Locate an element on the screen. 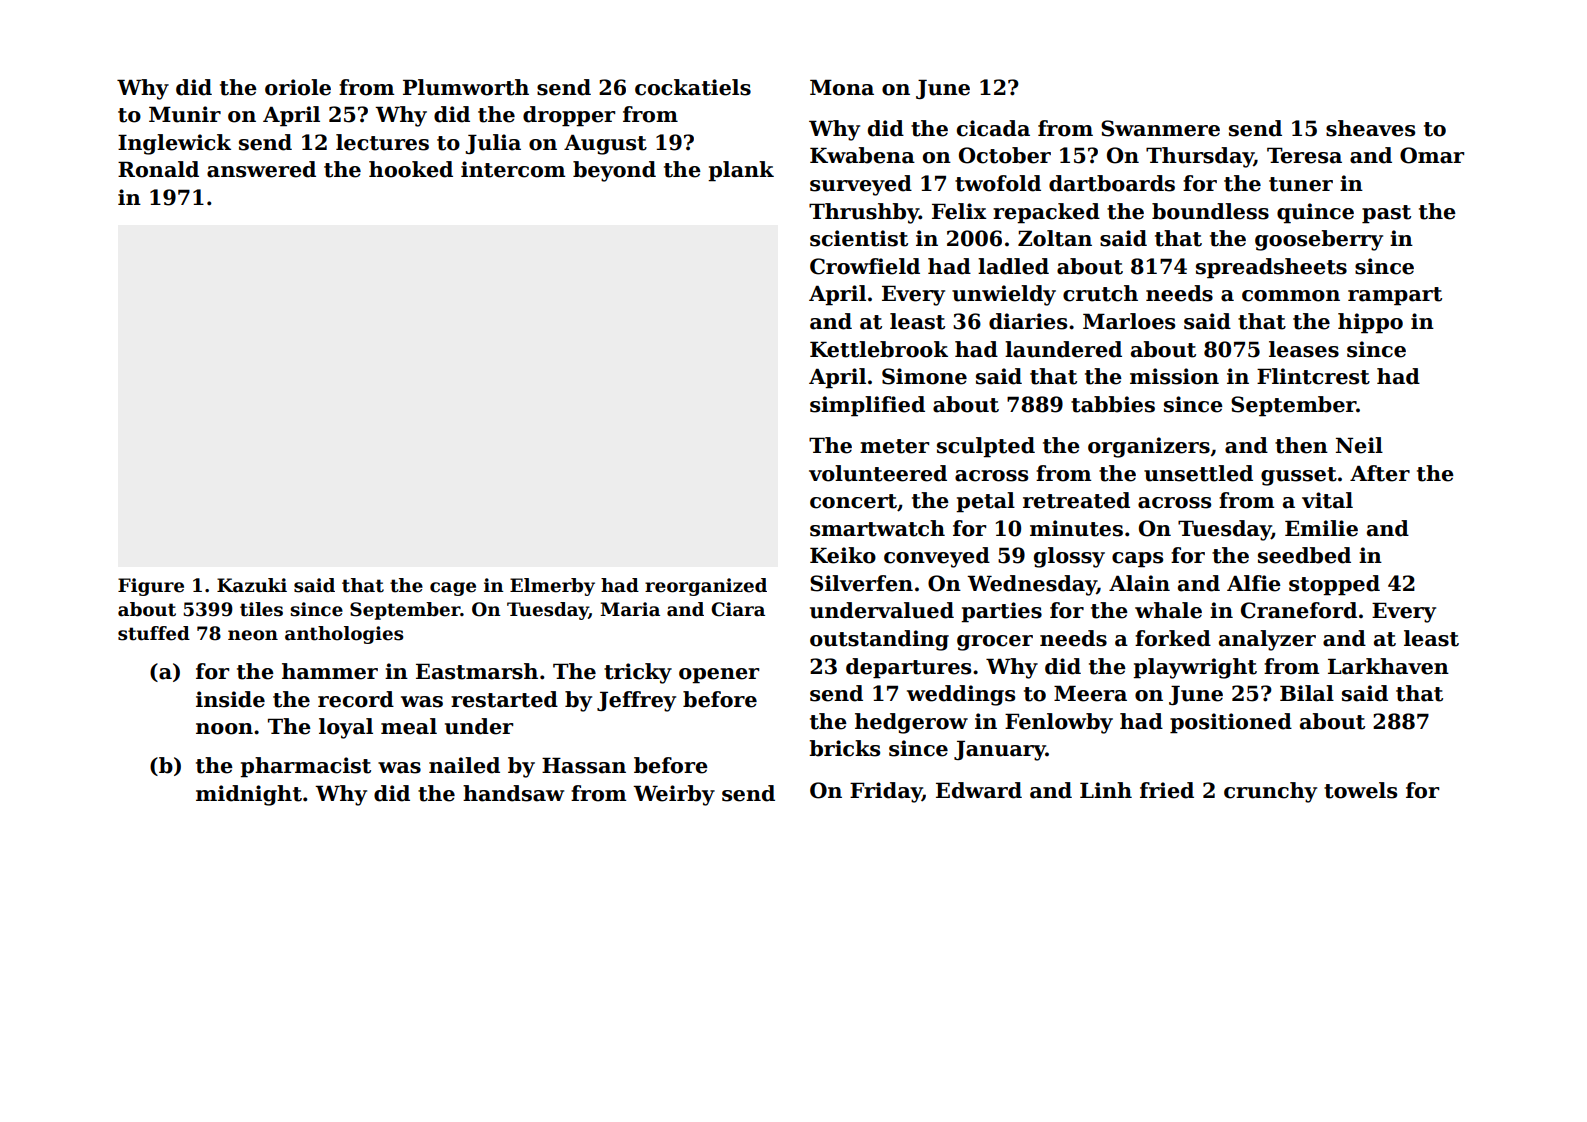  bricks is located at coordinates (844, 748).
